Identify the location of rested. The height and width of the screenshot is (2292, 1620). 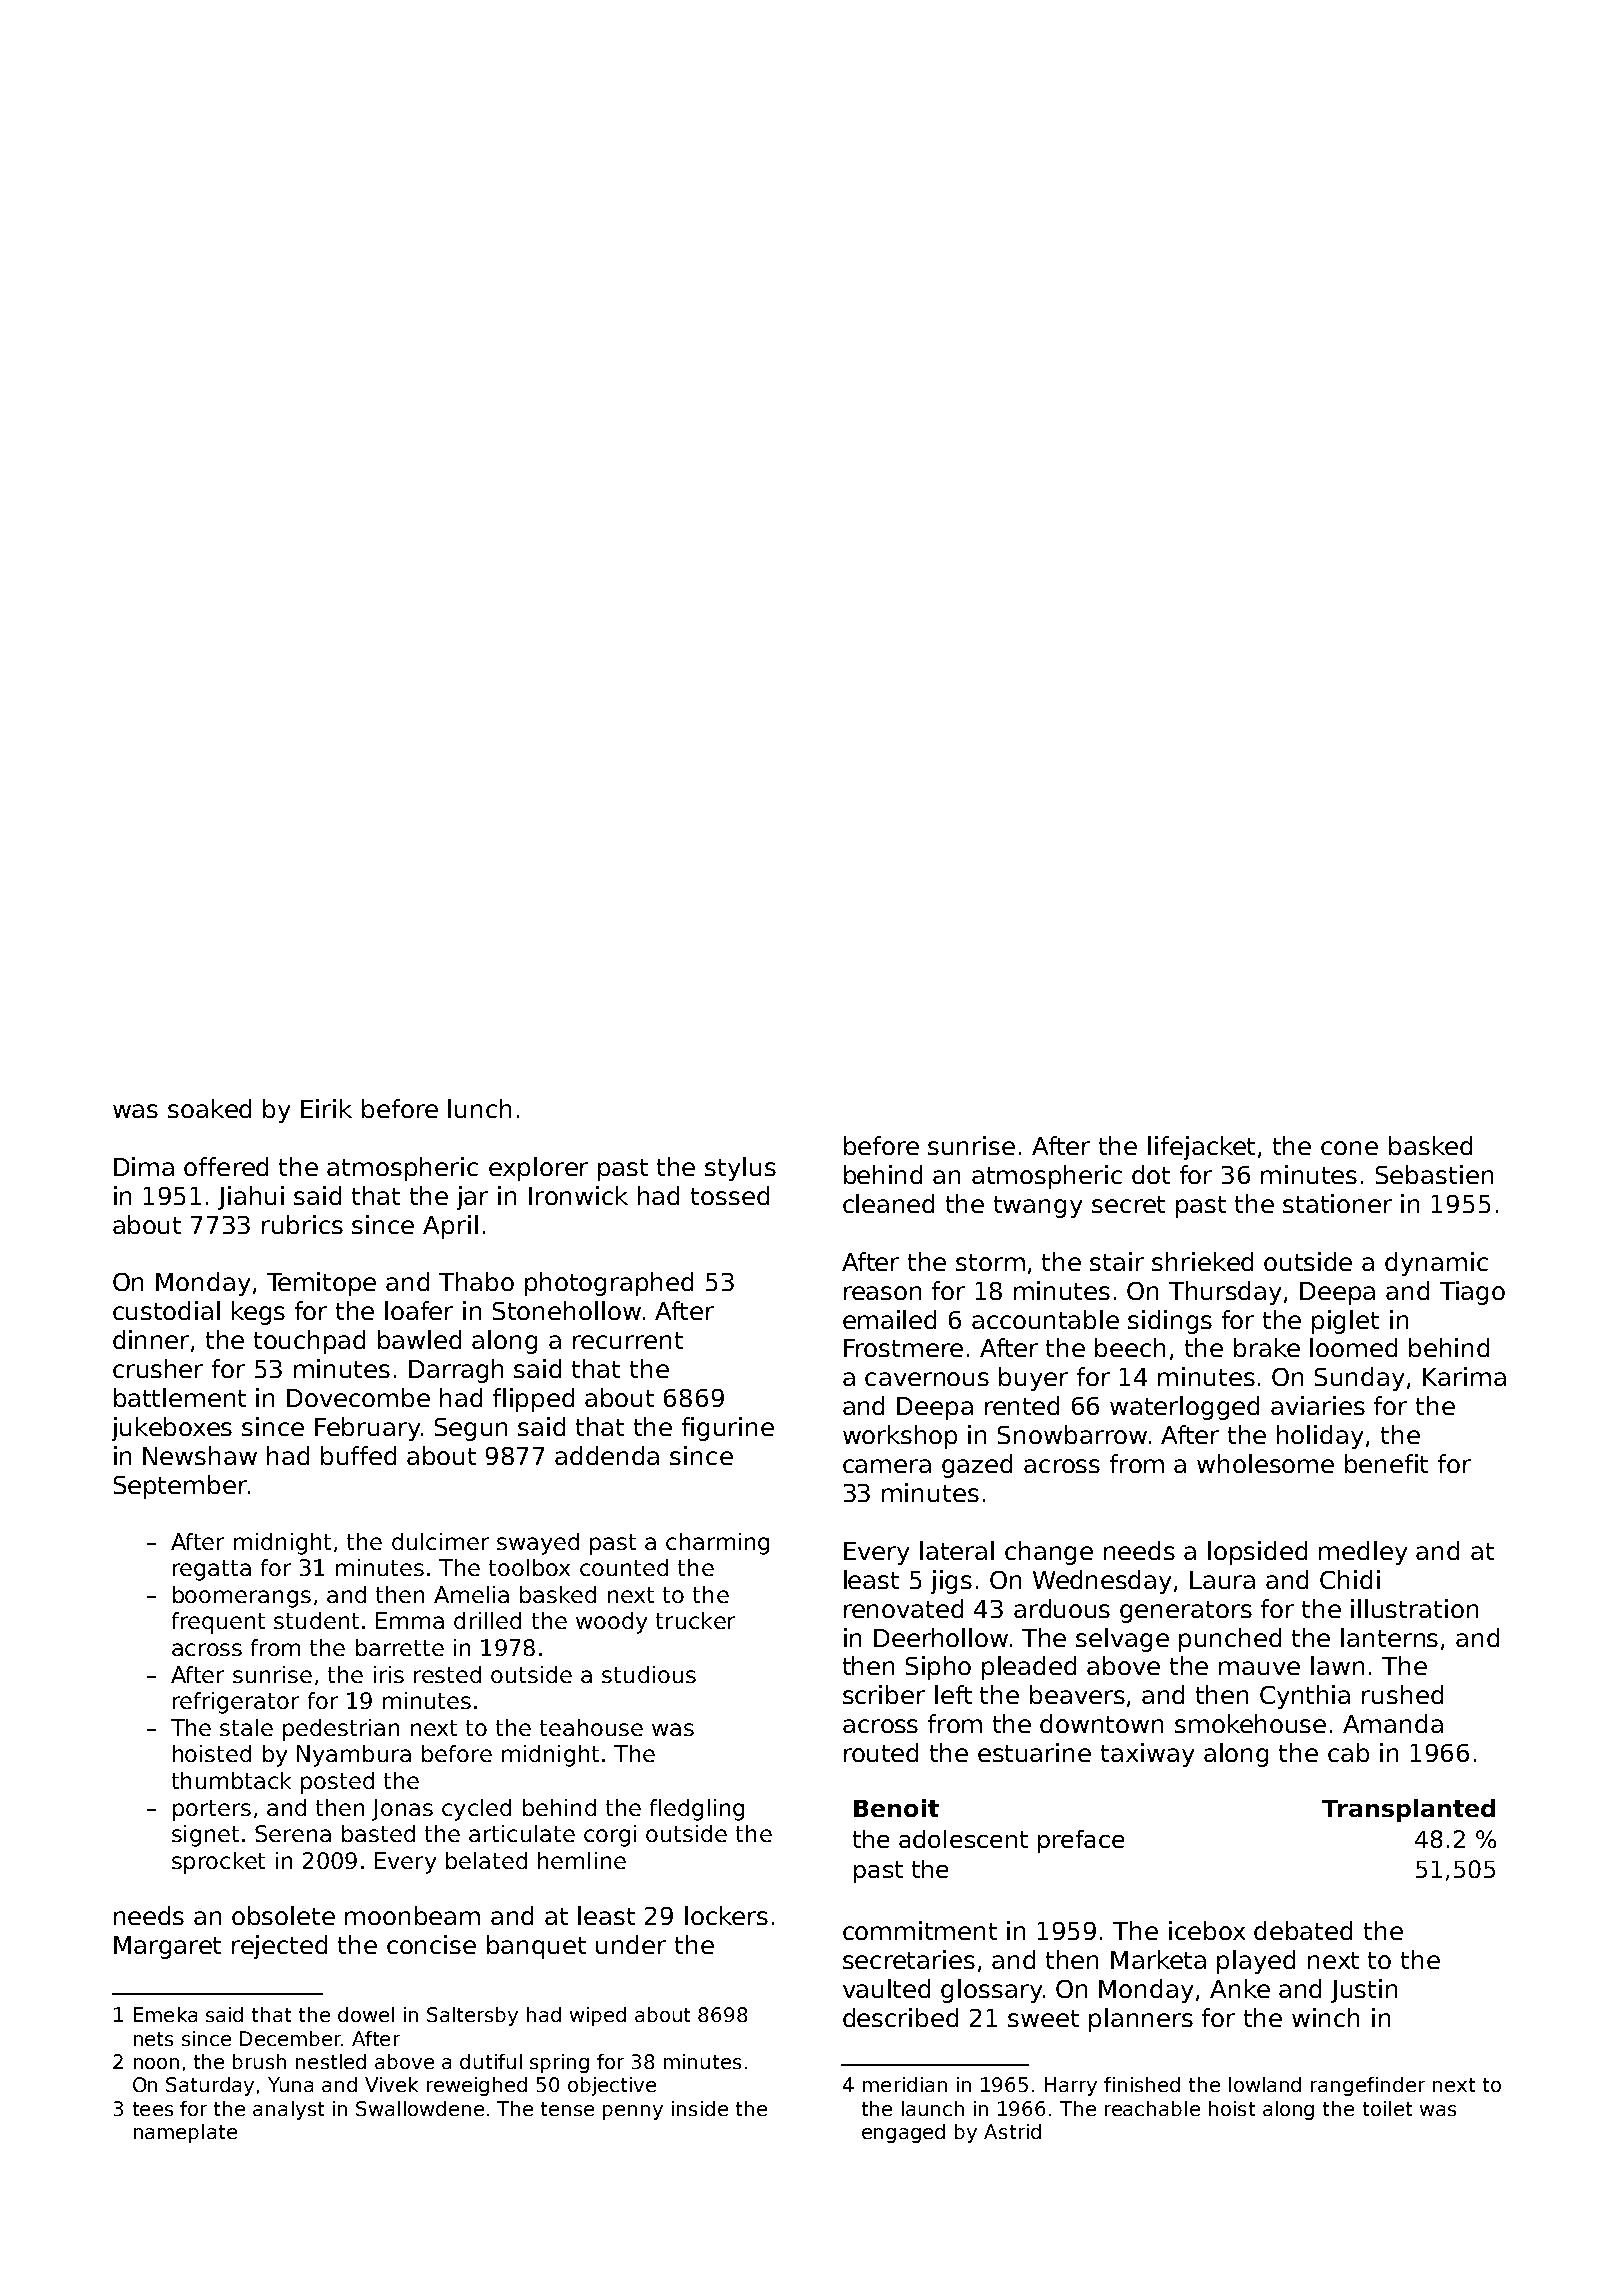
(447, 1674).
